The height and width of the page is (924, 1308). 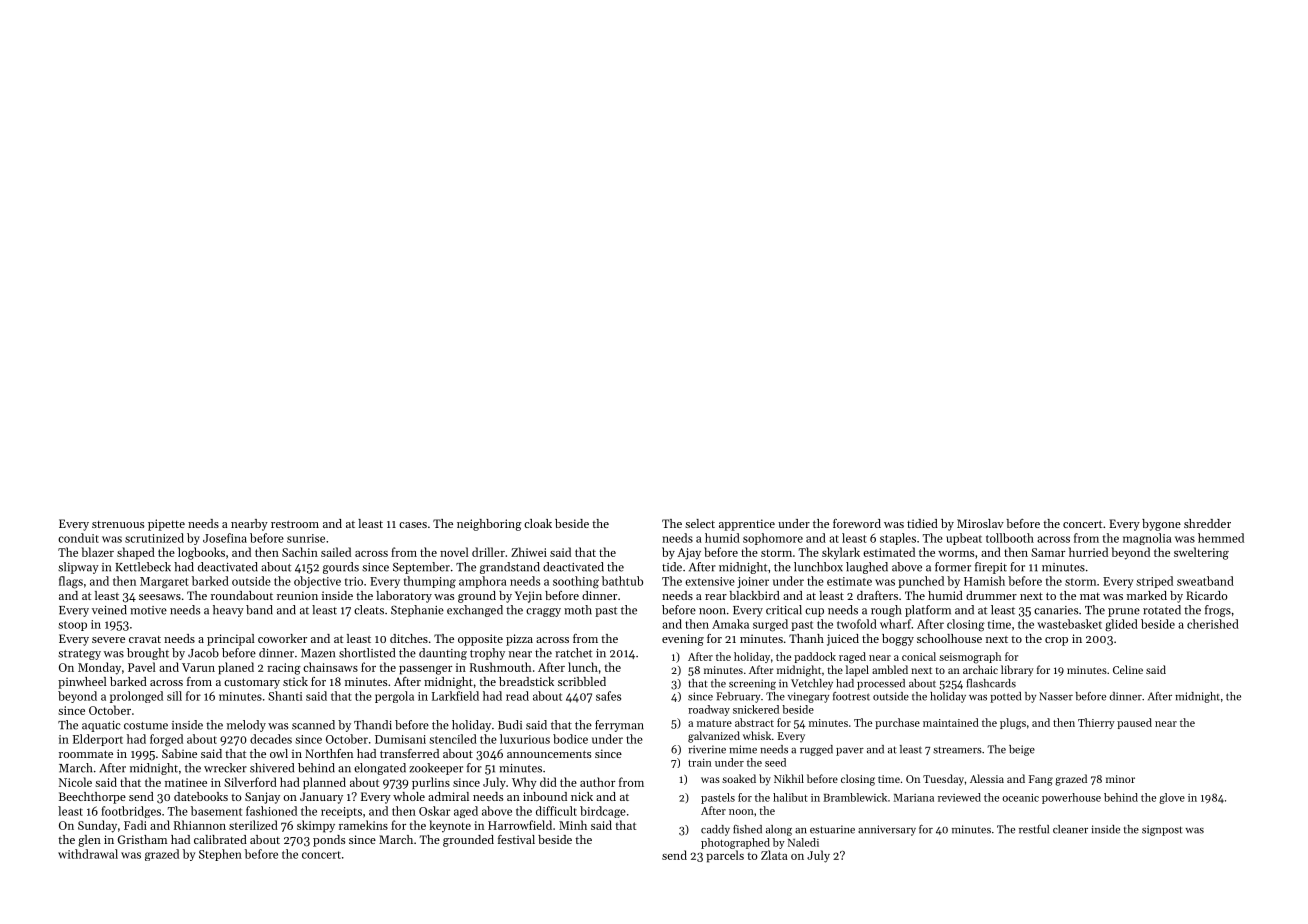 What do you see at coordinates (1056, 696) in the page?
I see `Nasser` at bounding box center [1056, 696].
